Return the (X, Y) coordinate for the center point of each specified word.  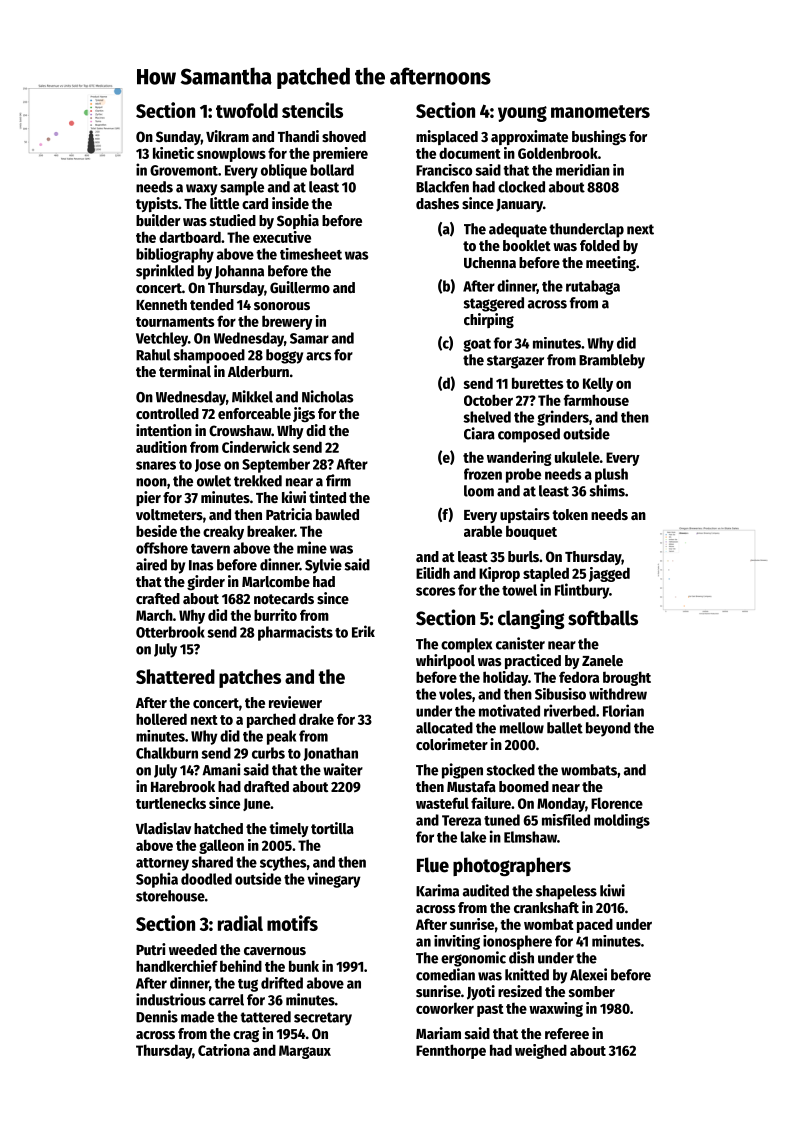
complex (467, 645)
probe (523, 475)
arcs (318, 356)
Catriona (224, 1050)
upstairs (525, 515)
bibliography (175, 255)
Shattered (175, 676)
